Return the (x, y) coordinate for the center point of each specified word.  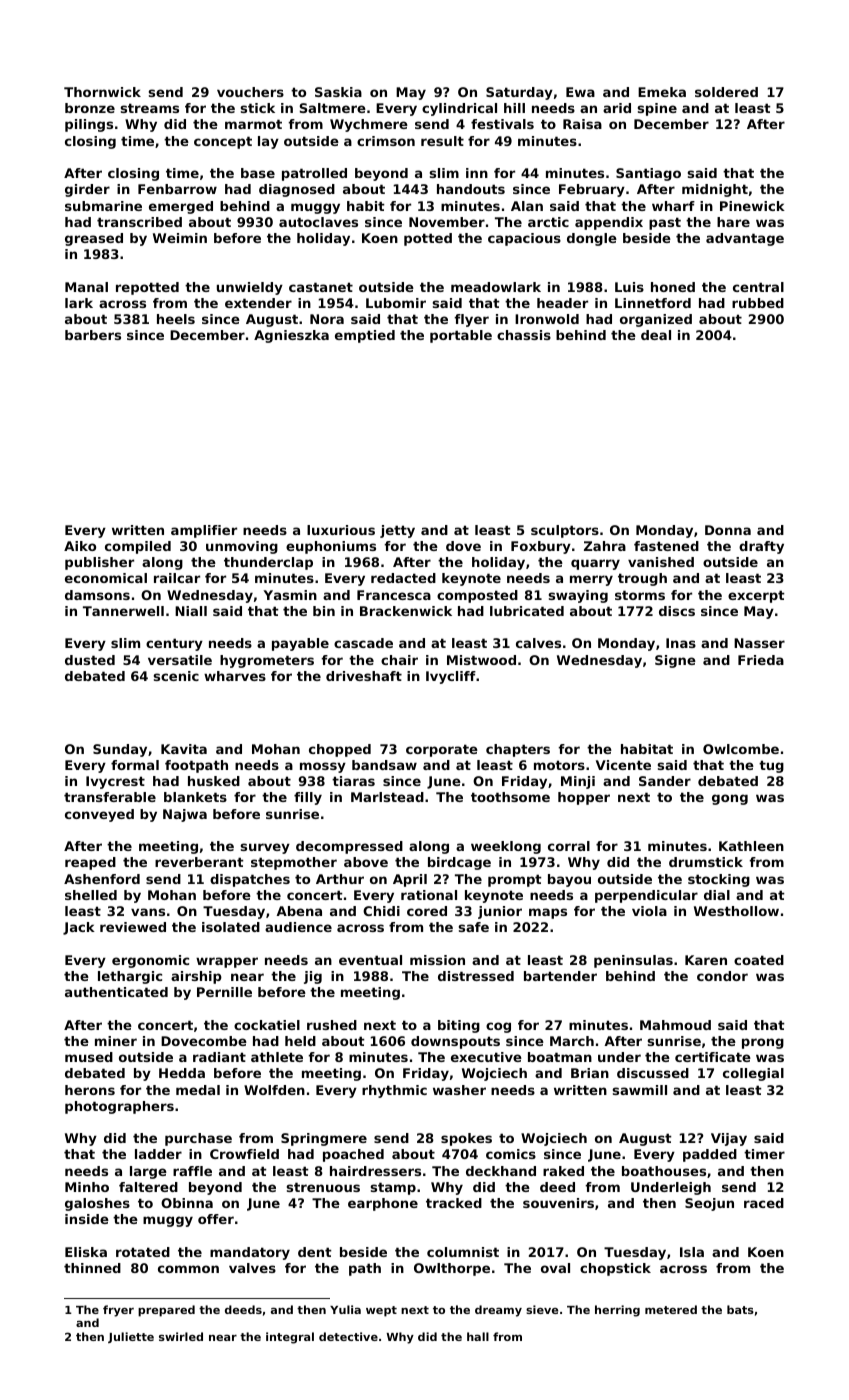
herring (617, 1311)
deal (656, 335)
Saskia (338, 92)
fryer (118, 1311)
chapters (518, 750)
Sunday (120, 750)
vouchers (250, 92)
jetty (397, 531)
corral (569, 846)
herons (90, 1090)
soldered (726, 92)
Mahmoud (675, 1025)
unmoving (242, 547)
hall (478, 1336)
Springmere (324, 1139)
